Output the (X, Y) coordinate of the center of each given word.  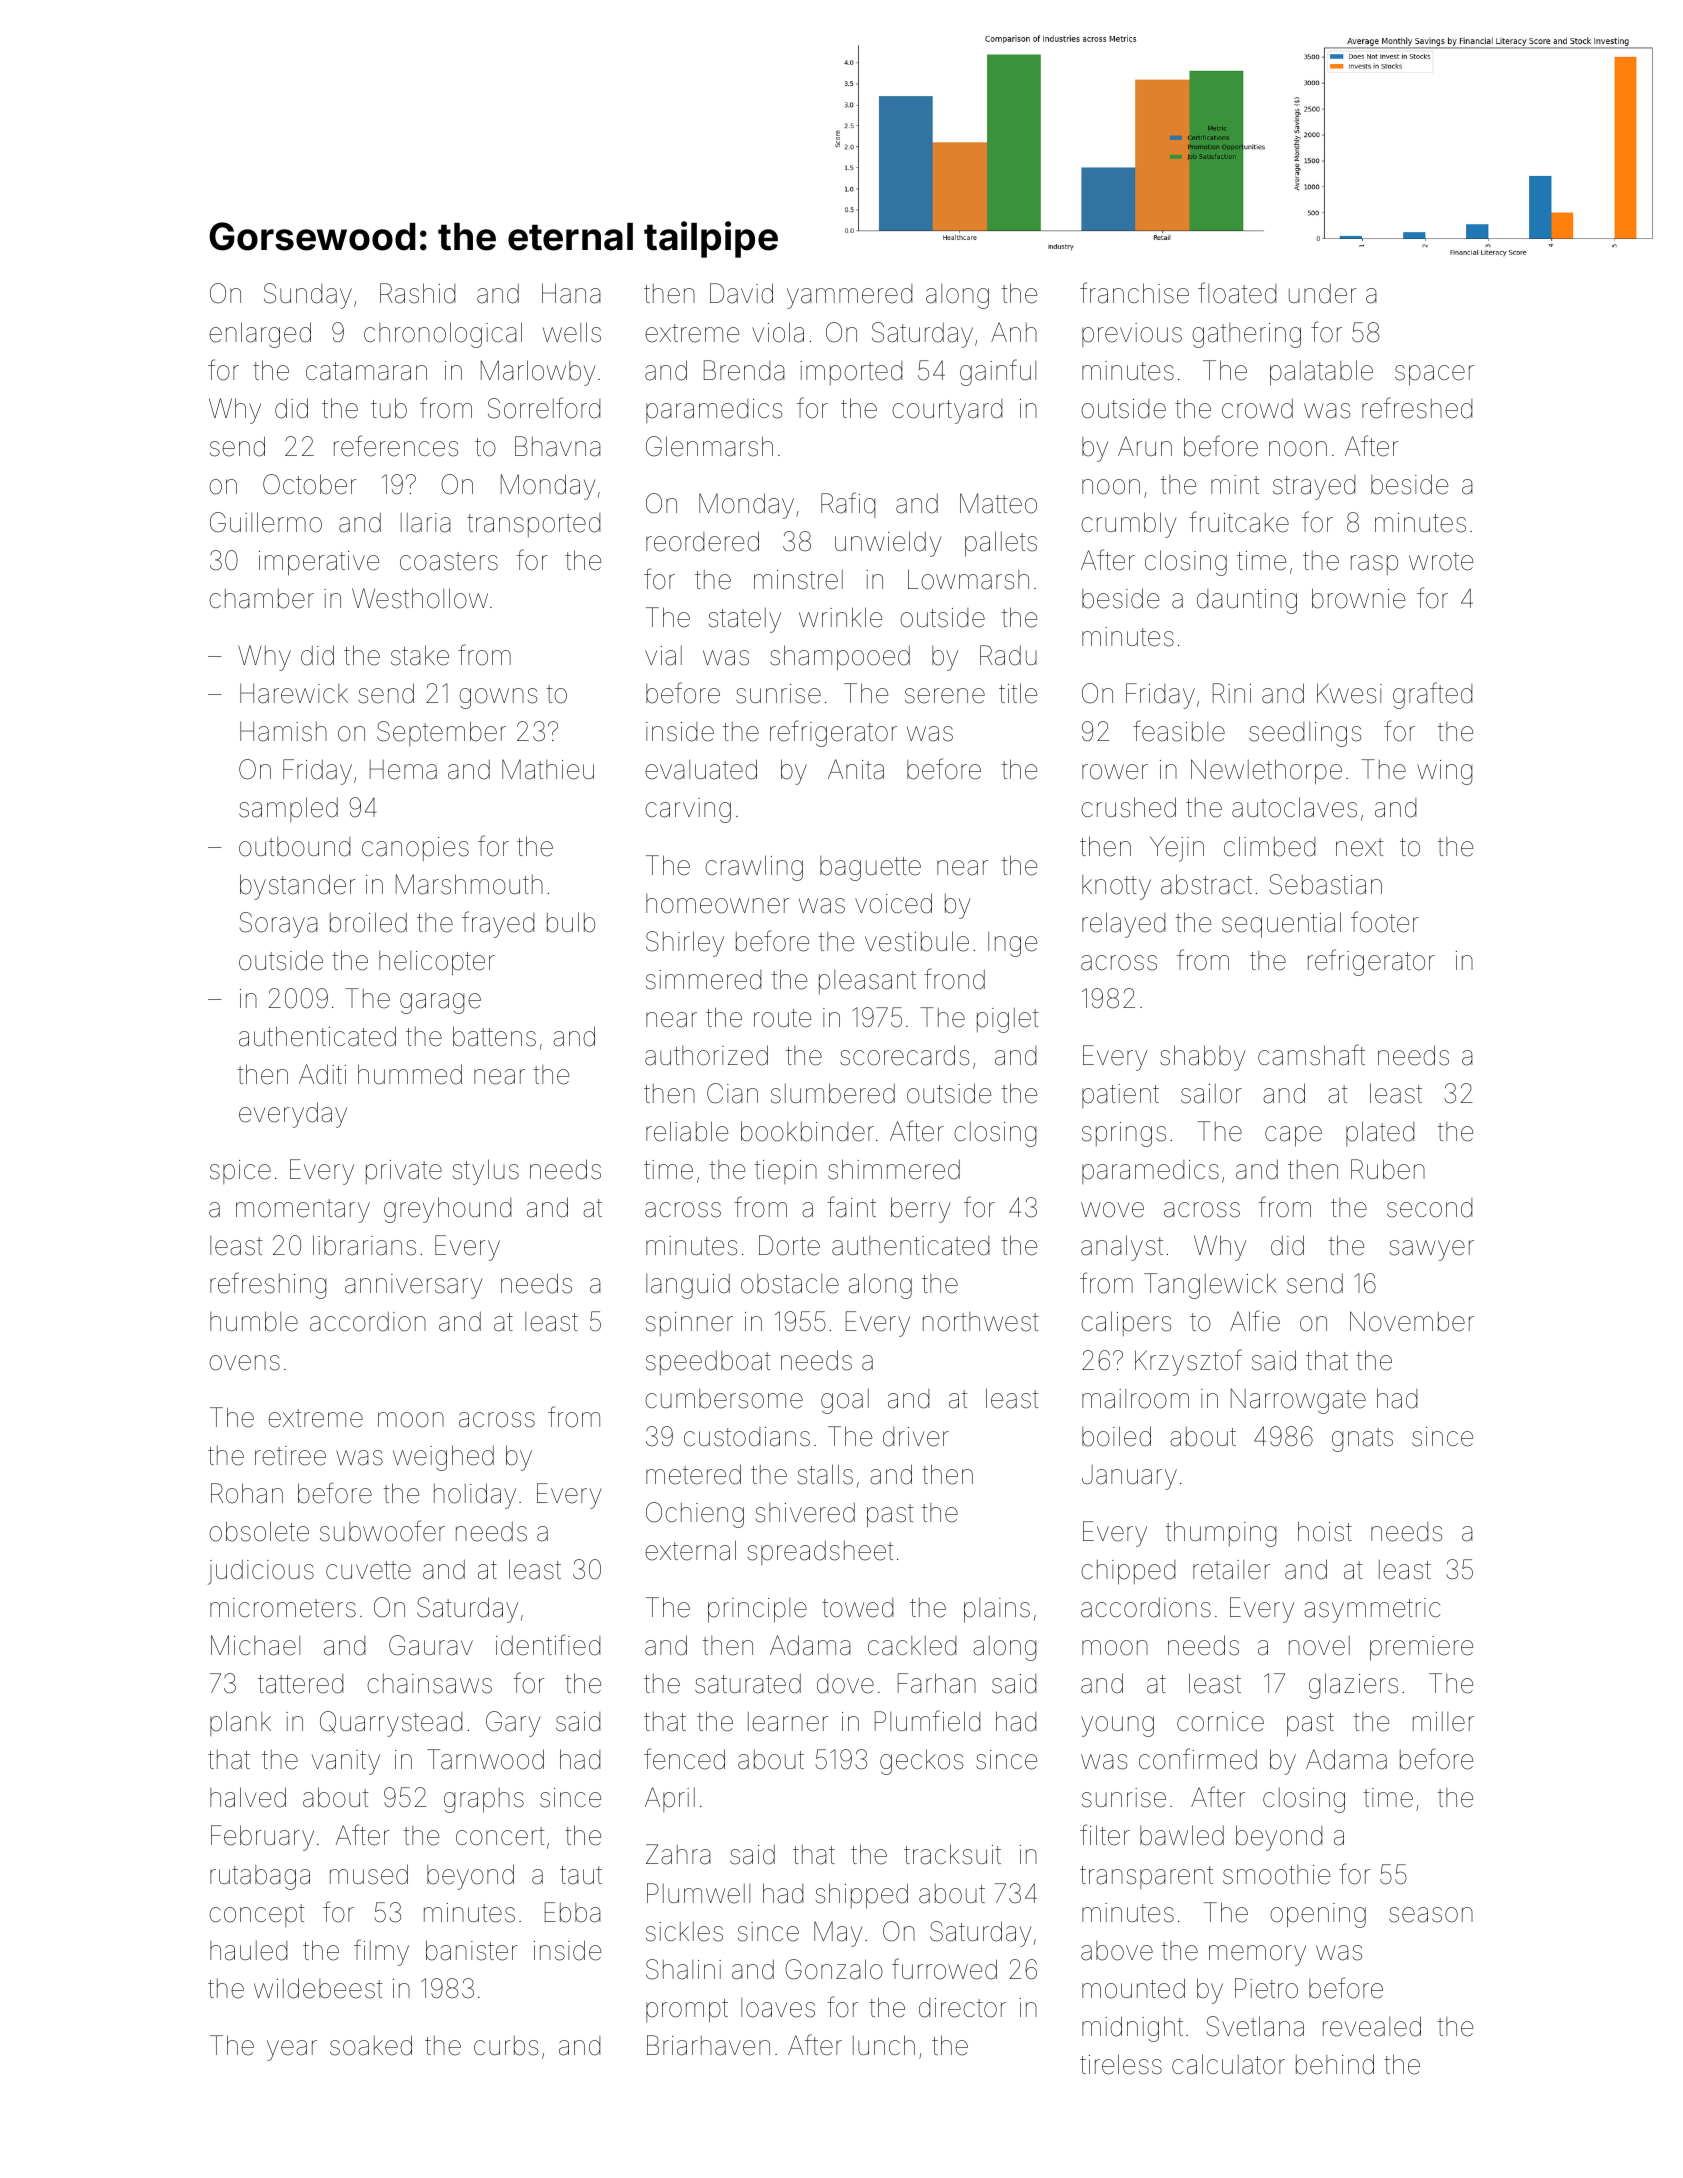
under (1323, 294)
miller (1443, 1722)
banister (472, 1950)
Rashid (417, 293)
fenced (684, 1759)
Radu (1008, 655)
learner (788, 1722)
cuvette (368, 1570)
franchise (1134, 293)
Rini (1232, 693)
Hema (403, 770)
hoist (1325, 1531)
